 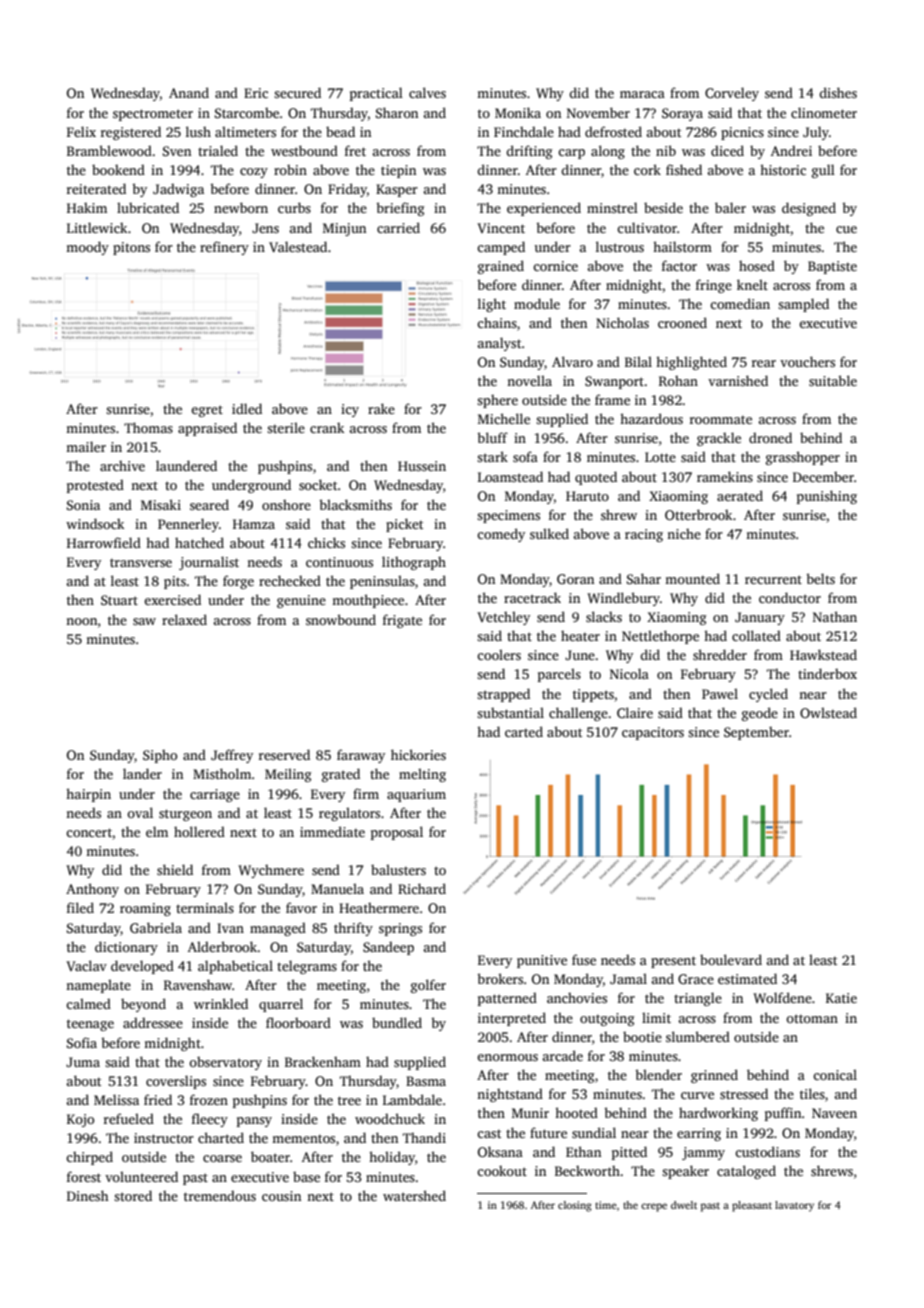 What do you see at coordinates (418, 754) in the screenshot?
I see `hickories` at bounding box center [418, 754].
